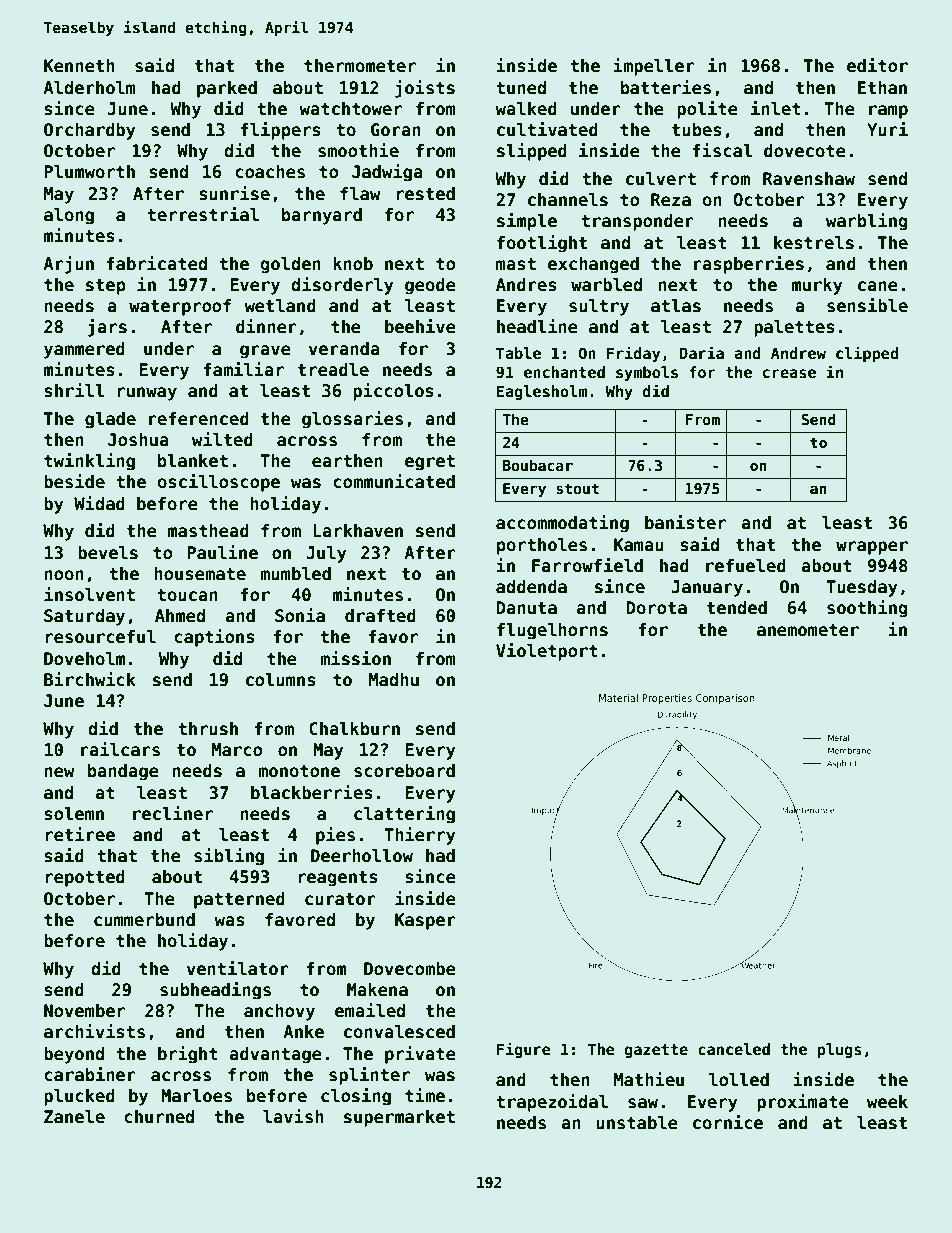 Image resolution: width=952 pixels, height=1233 pixels. What do you see at coordinates (404, 771) in the page?
I see `scoreboard` at bounding box center [404, 771].
